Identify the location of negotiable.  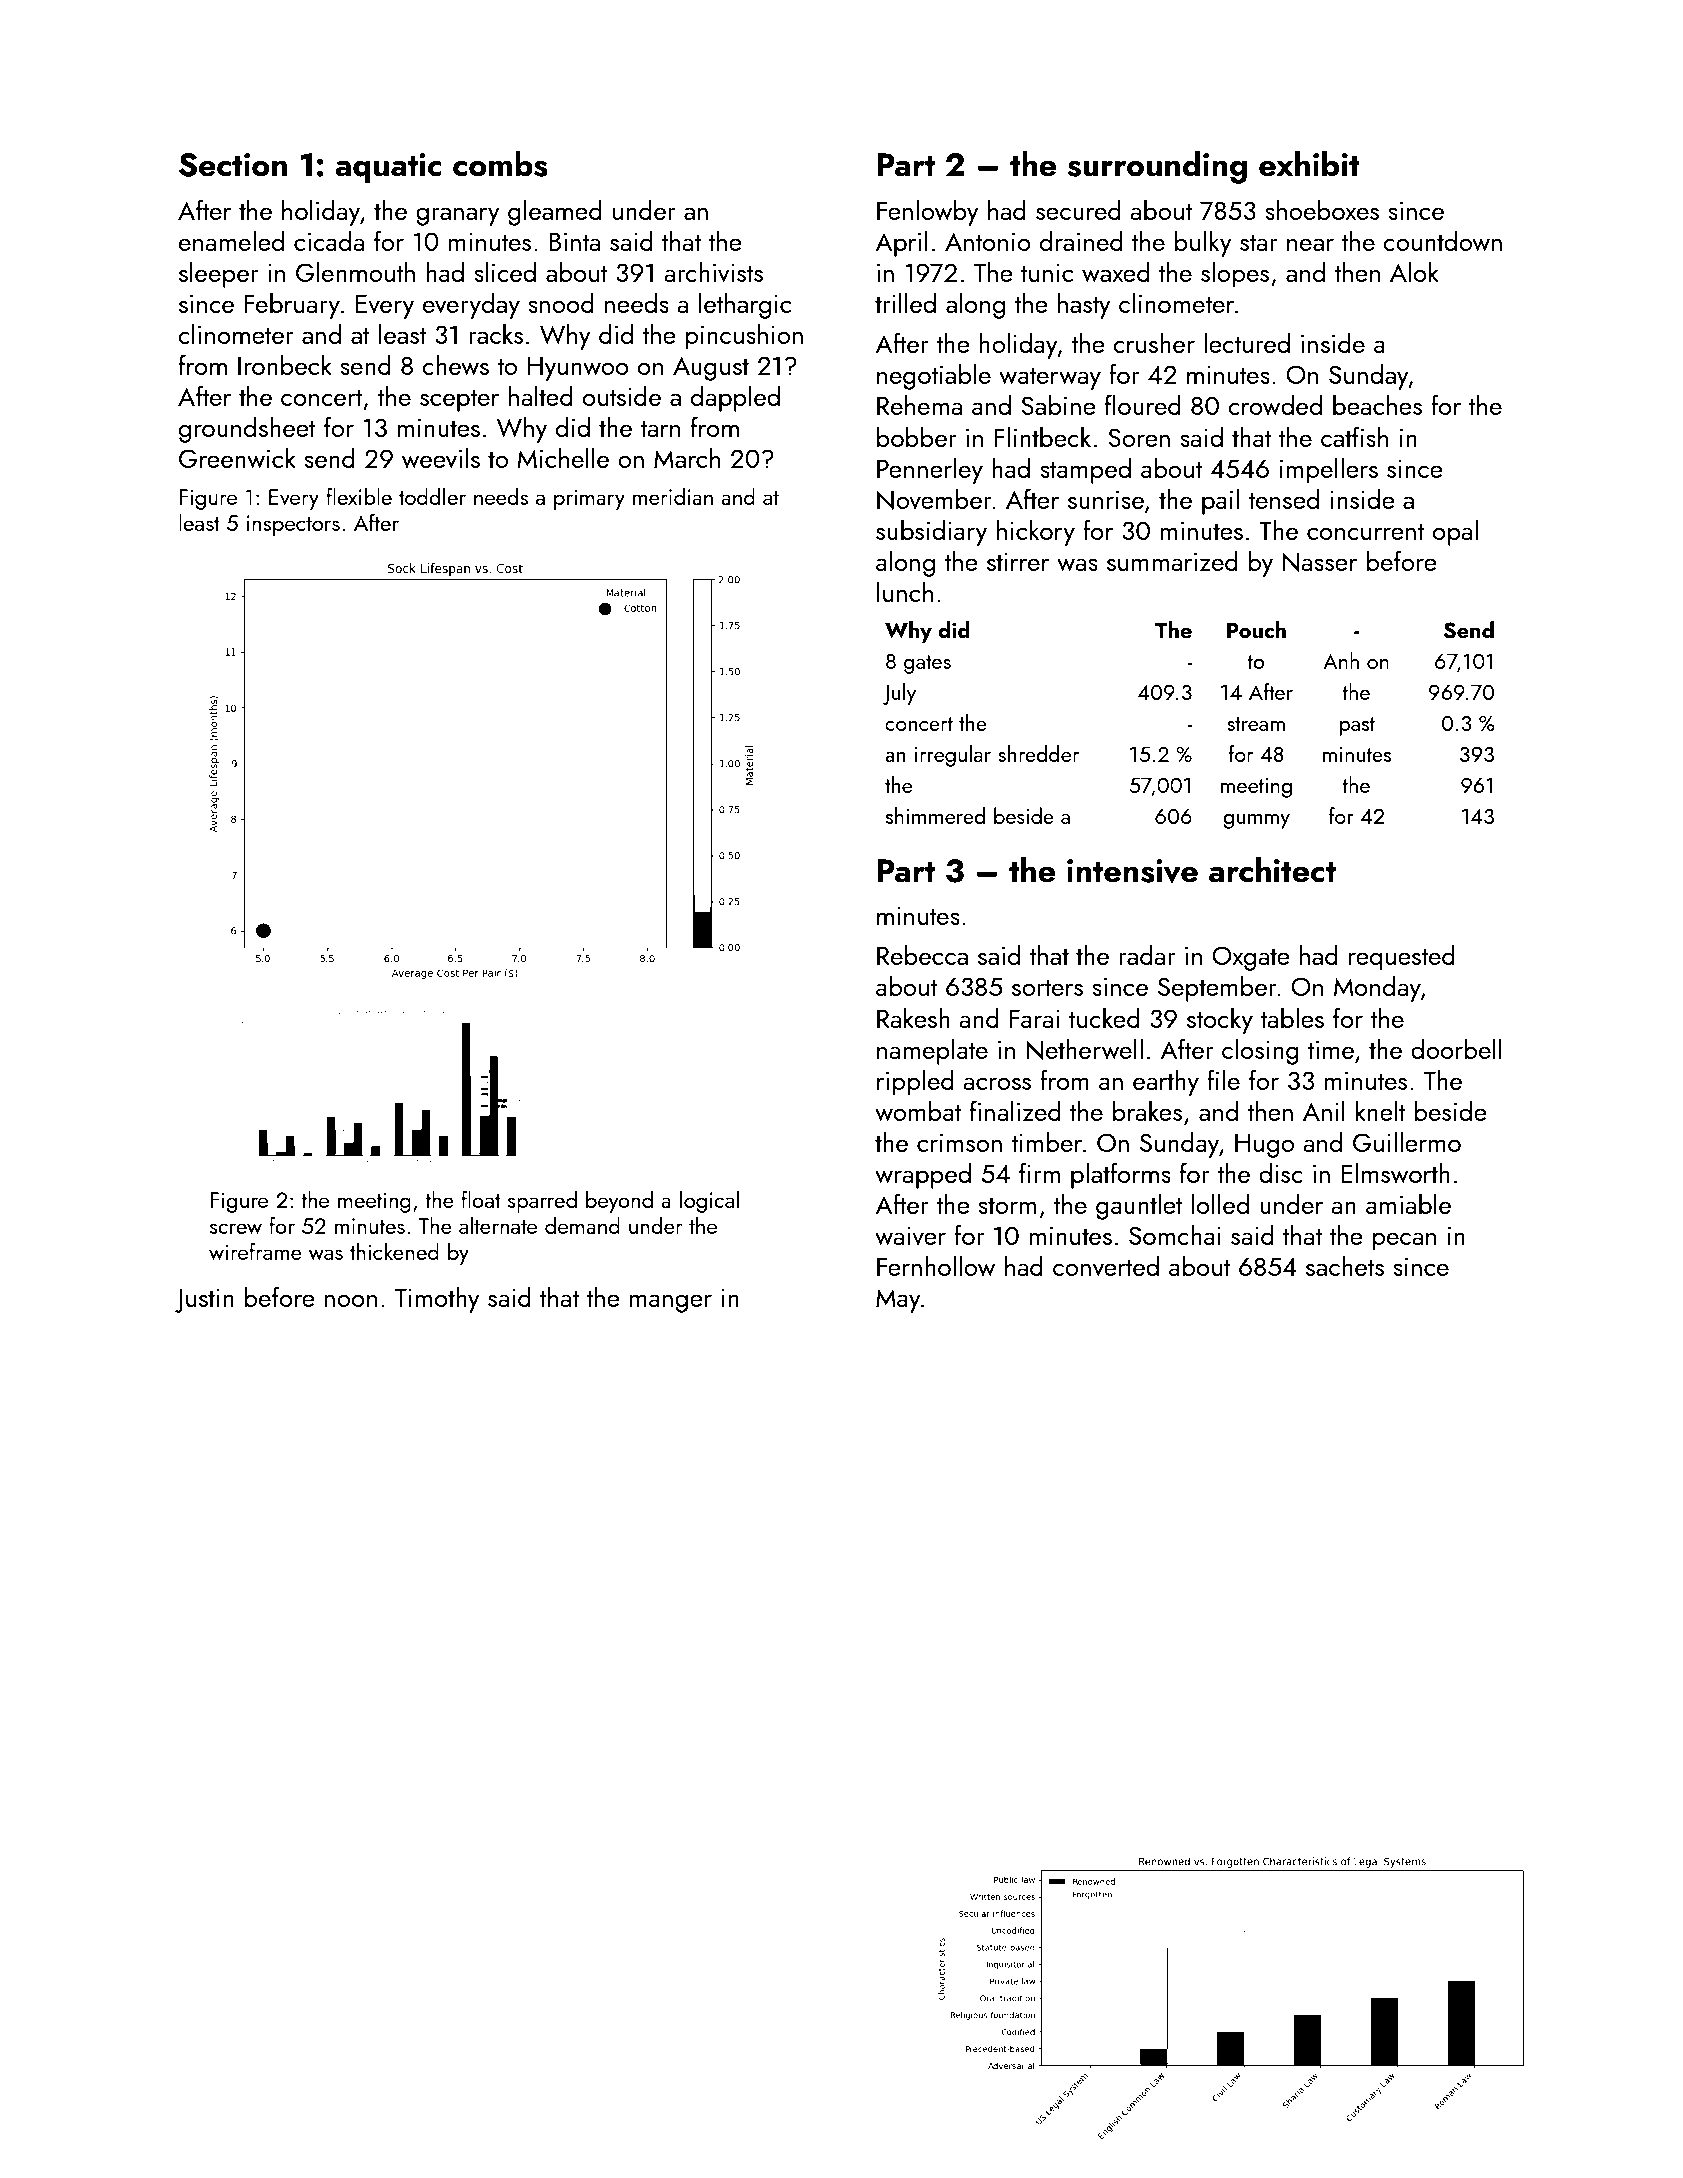
(934, 376).
